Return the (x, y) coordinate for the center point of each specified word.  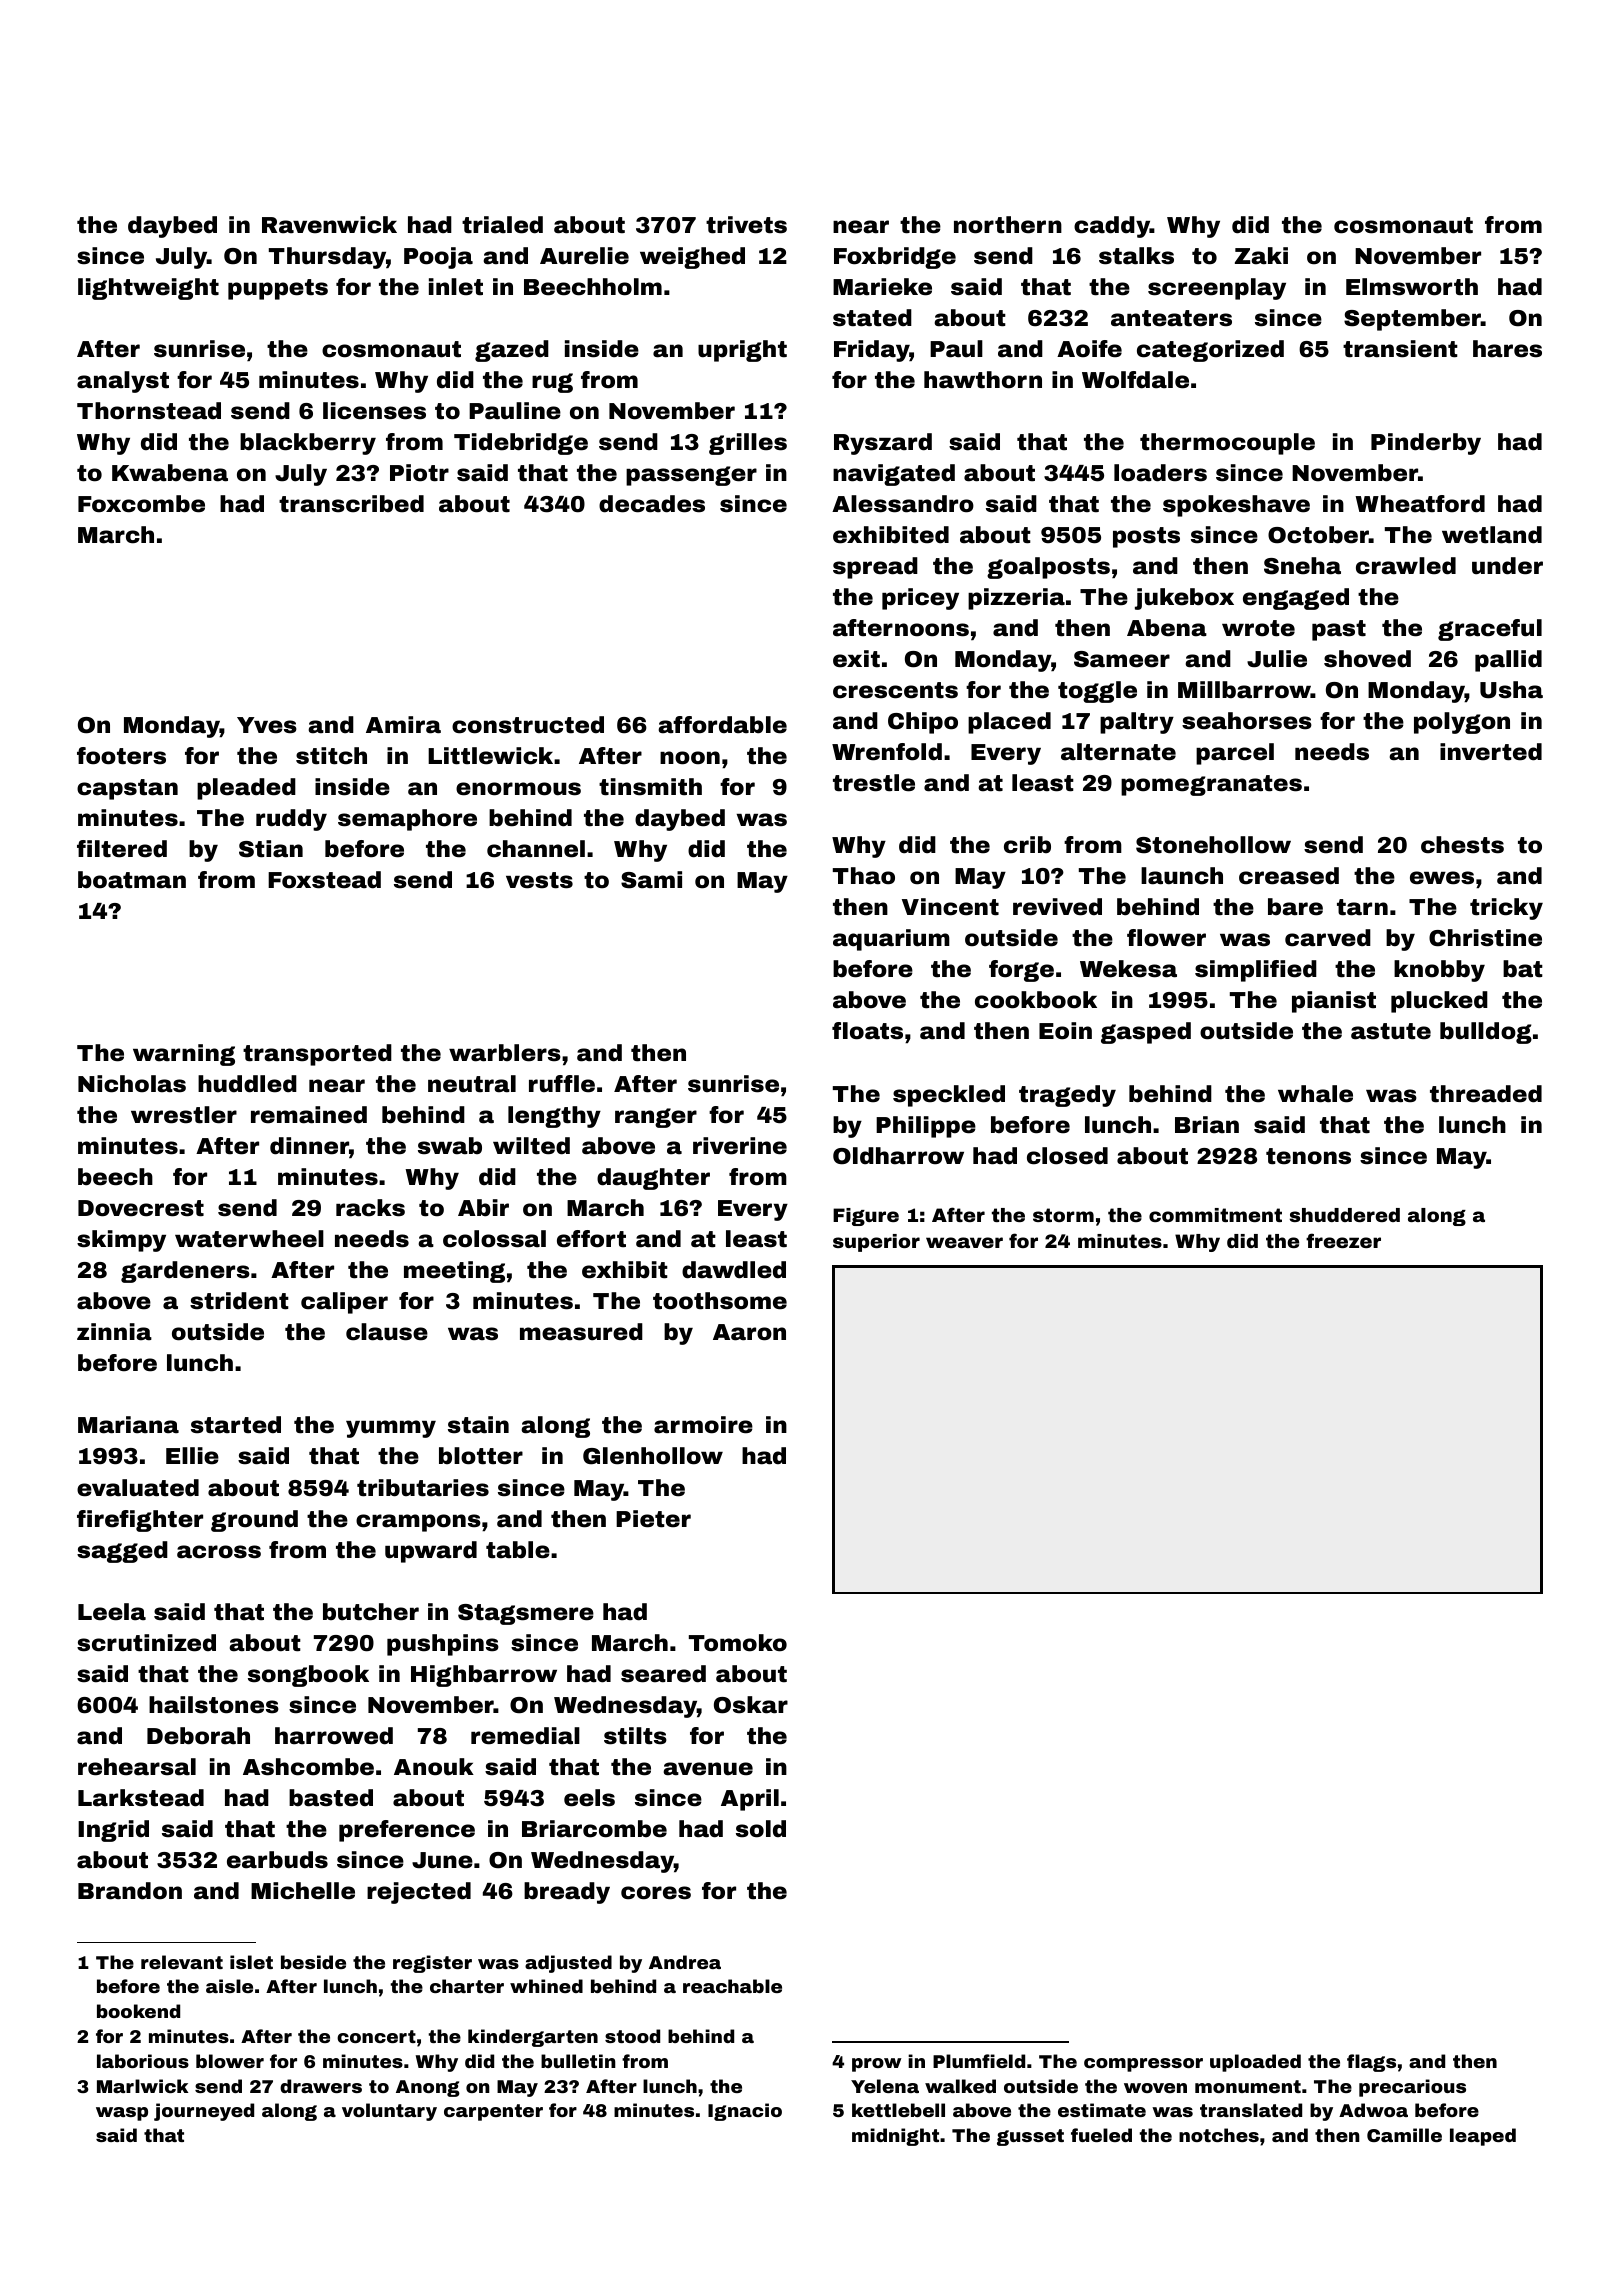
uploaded (1255, 2063)
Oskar (751, 1705)
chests (1462, 845)
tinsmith (650, 787)
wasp (122, 2114)
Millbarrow (1244, 690)
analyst (123, 382)
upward (431, 1552)
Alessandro (903, 504)
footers (121, 756)
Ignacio (745, 2112)
